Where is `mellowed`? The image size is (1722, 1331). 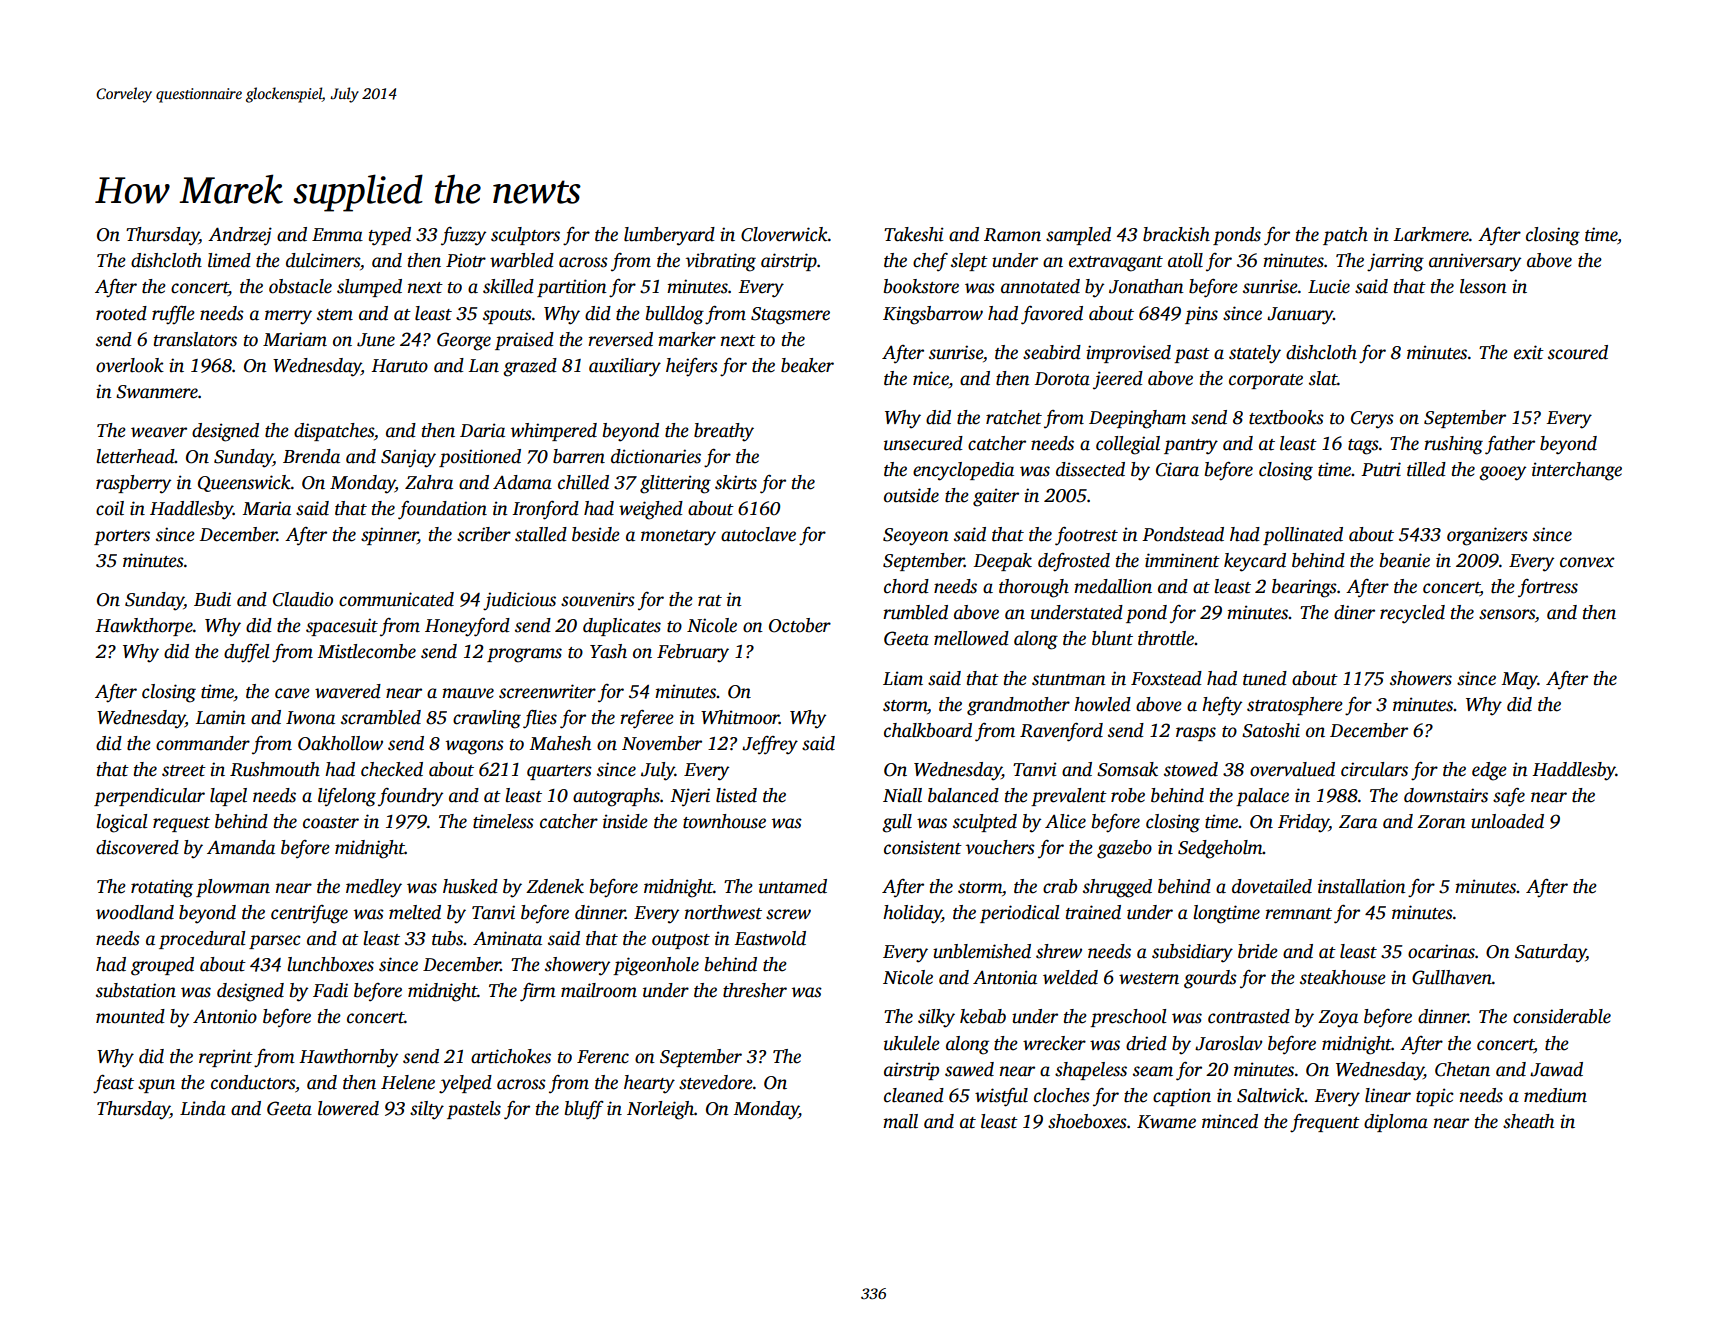 mellowed is located at coordinates (971, 638).
